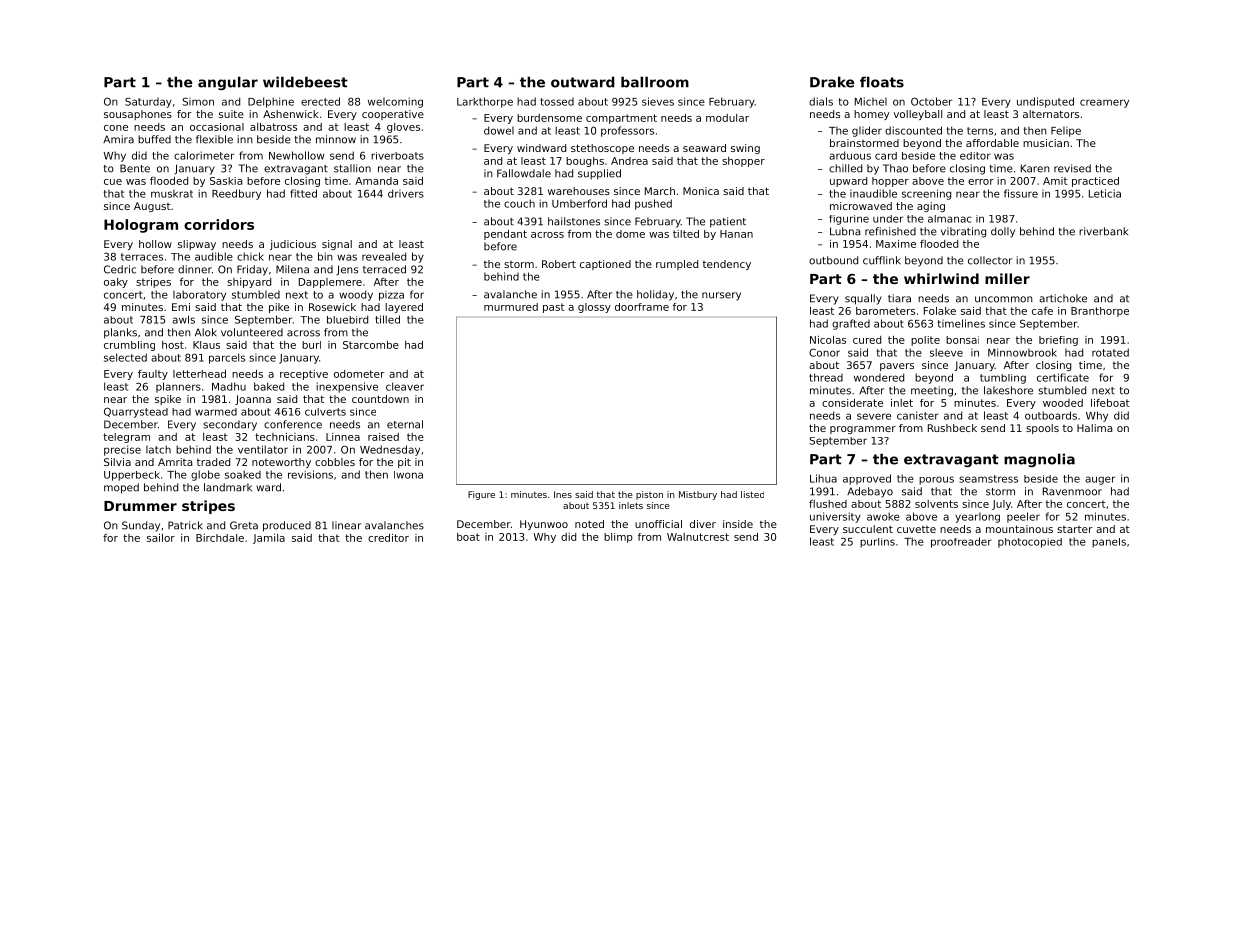  Describe the element at coordinates (655, 82) in the screenshot. I see `ballroom` at that location.
